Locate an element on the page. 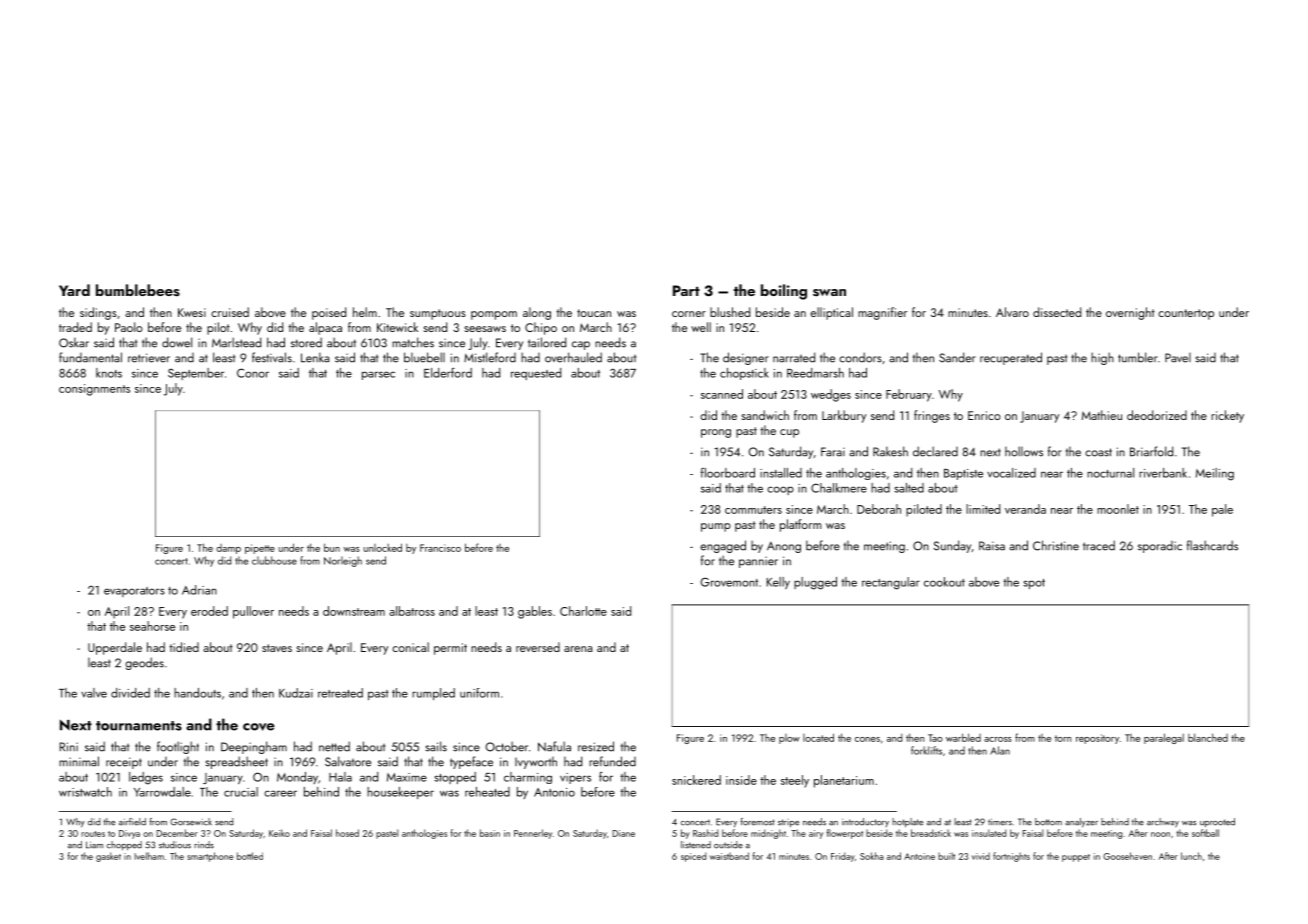 The image size is (1308, 924). countertop is located at coordinates (1186, 314).
